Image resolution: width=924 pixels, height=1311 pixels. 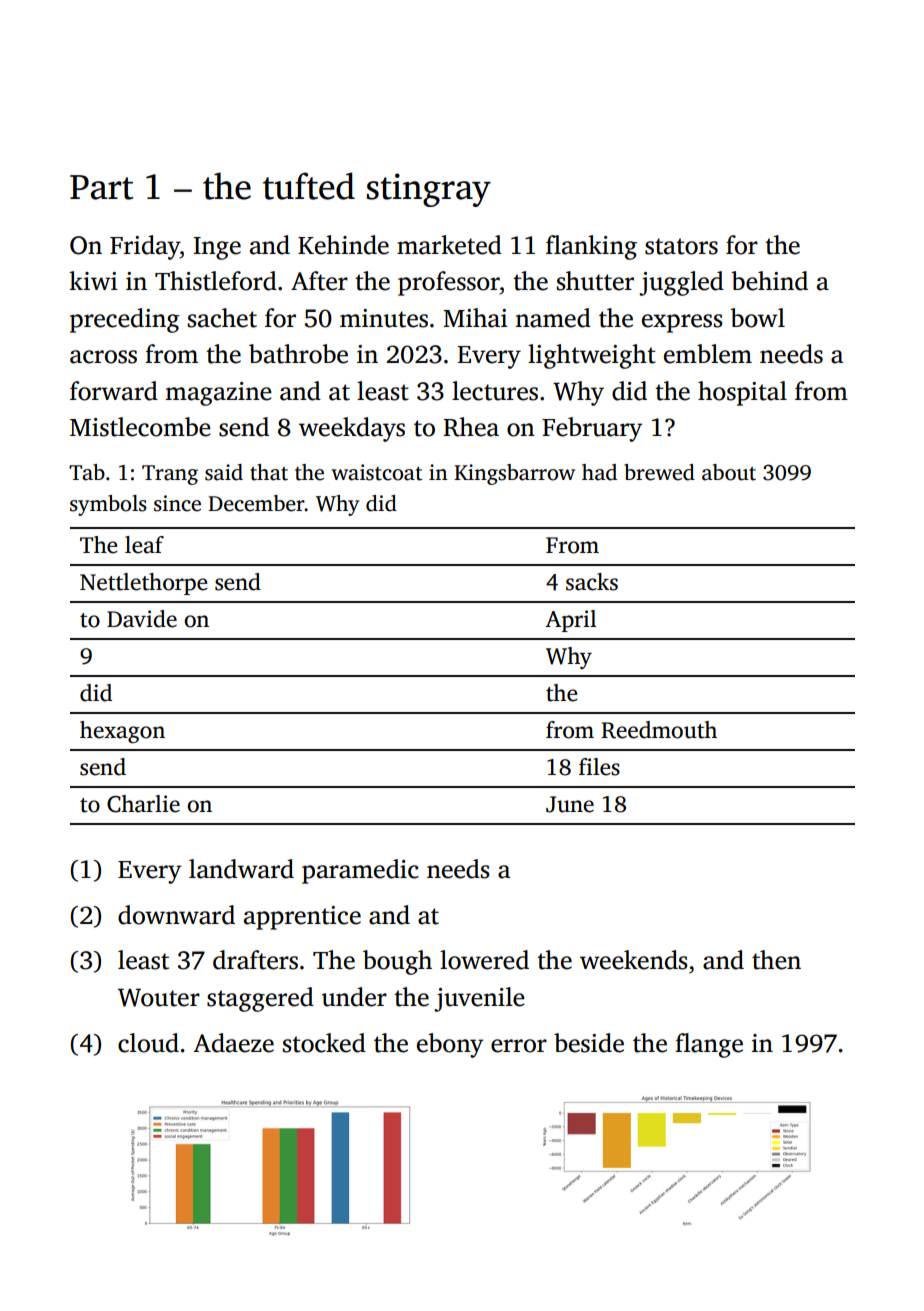 I want to click on paramedic, so click(x=360, y=871).
